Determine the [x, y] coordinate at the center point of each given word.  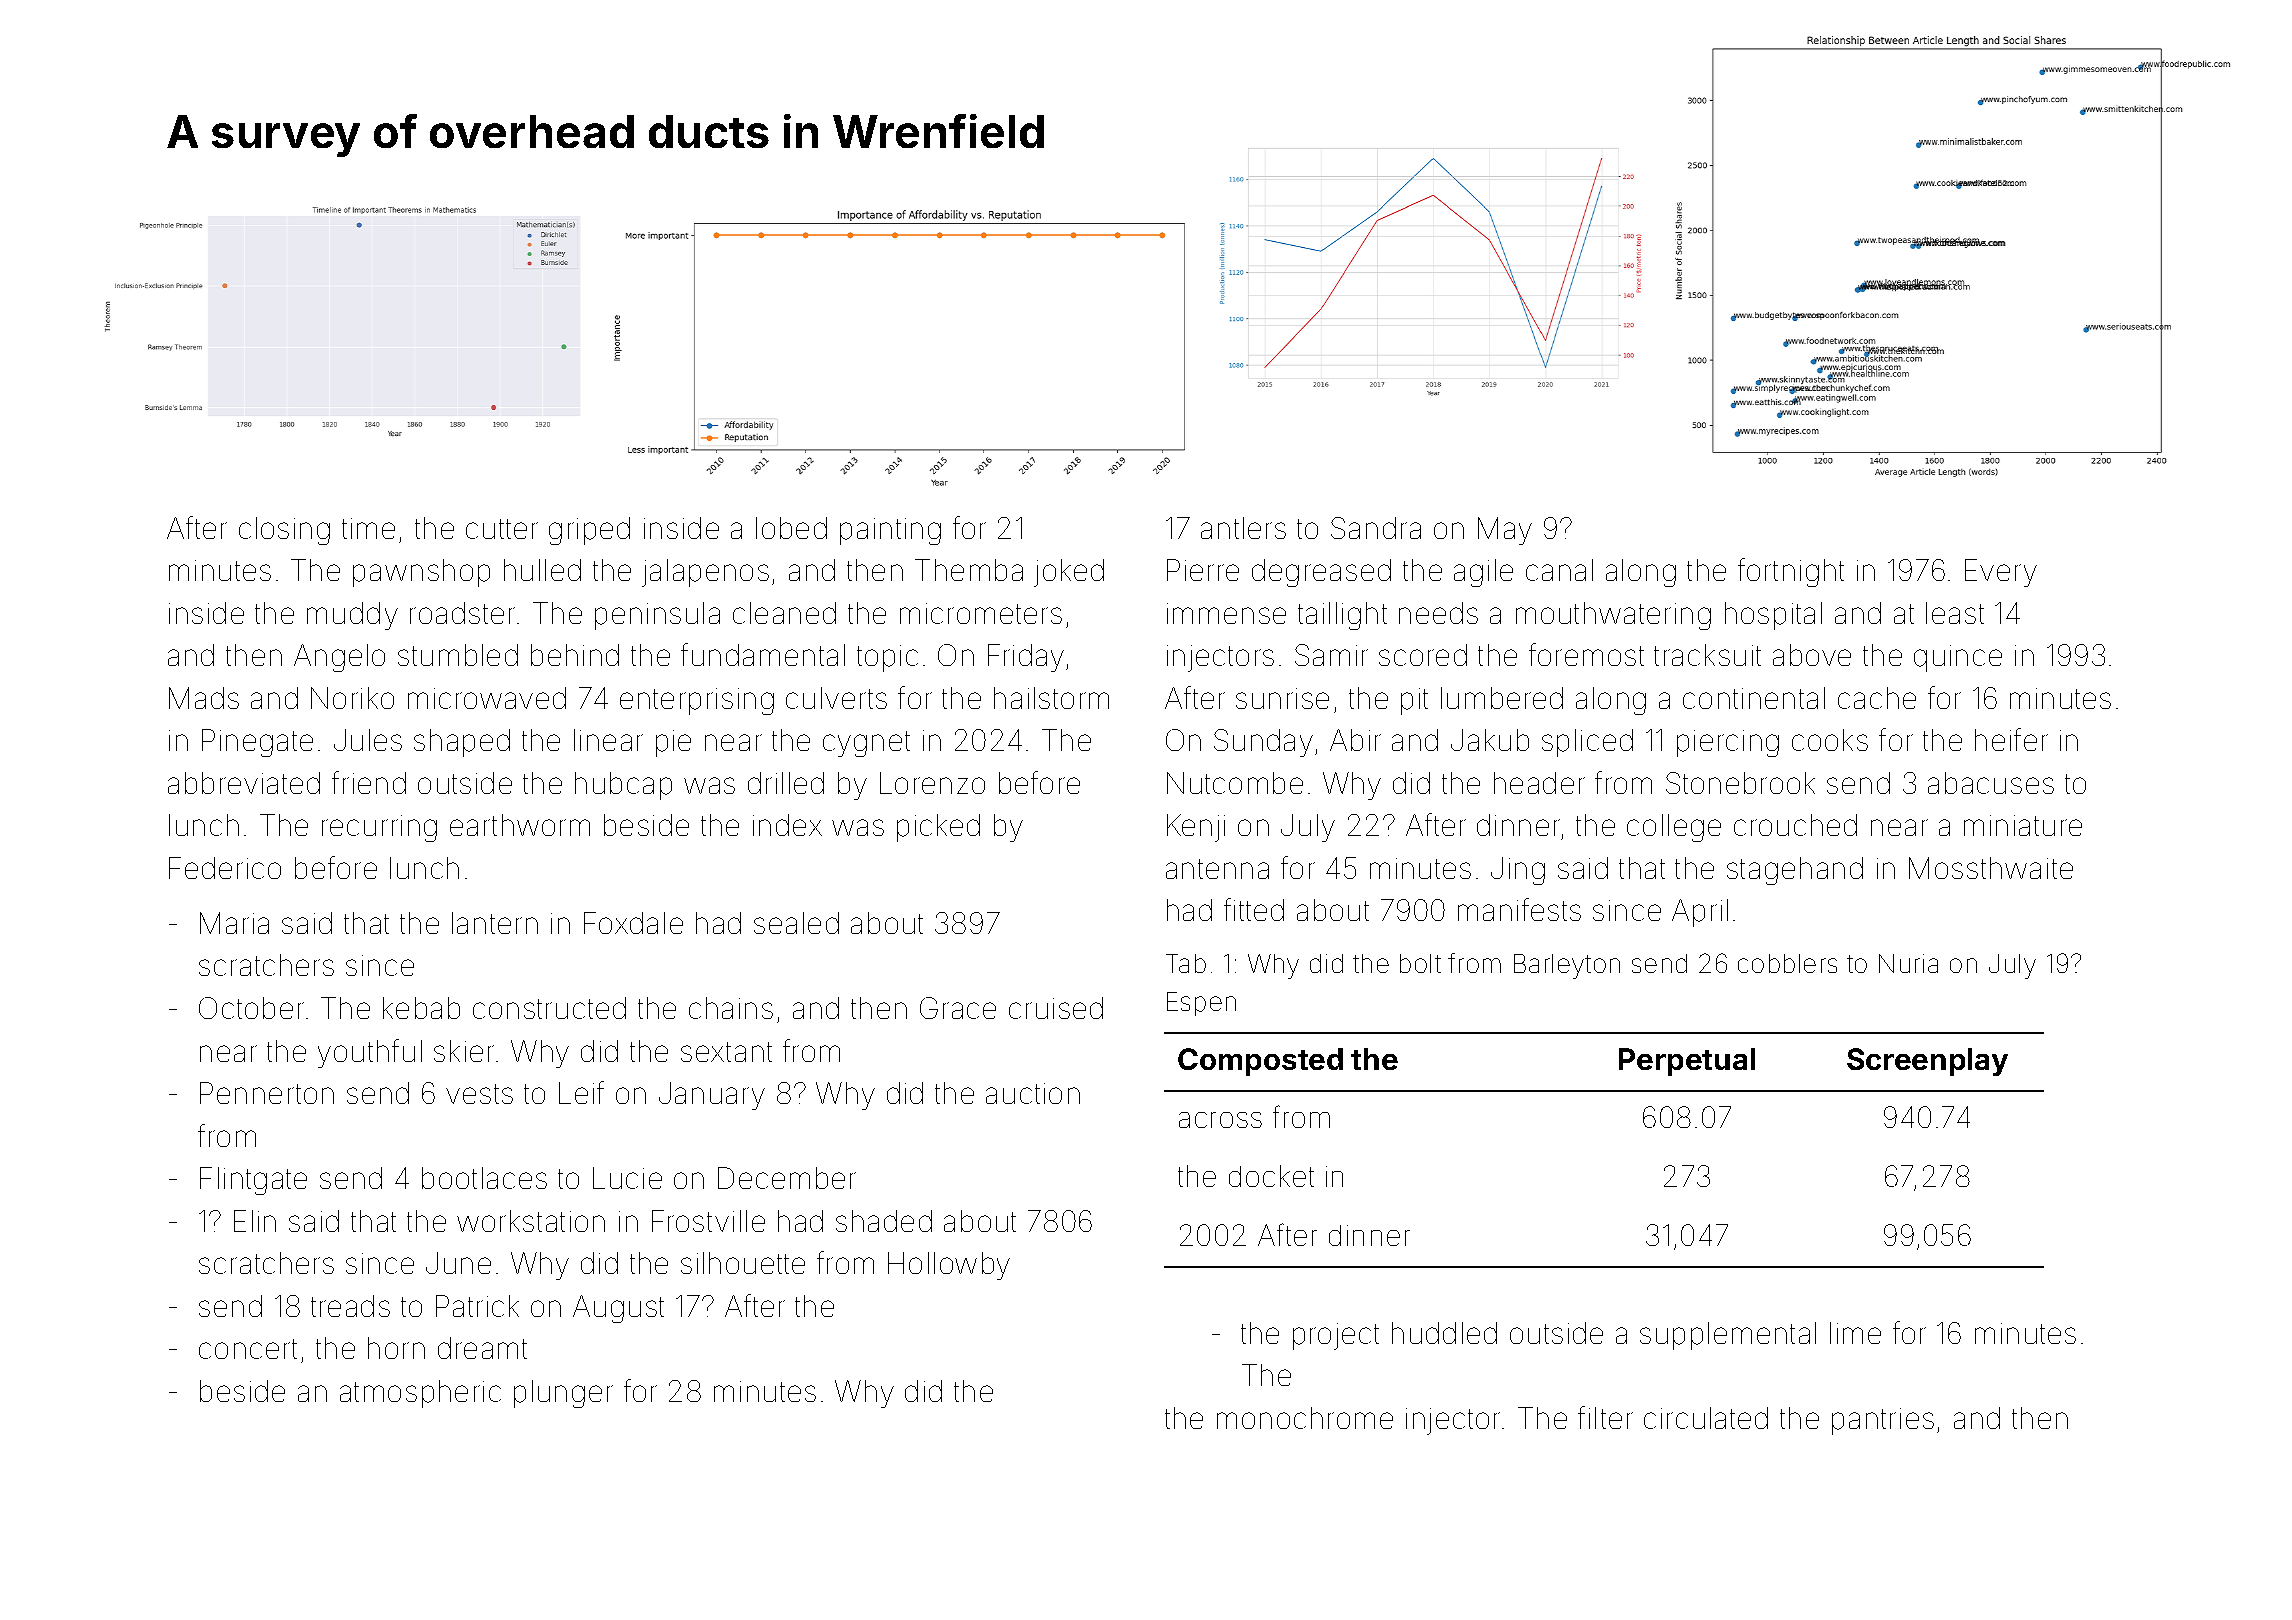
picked [938, 828]
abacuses [1991, 783]
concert [248, 1349]
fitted [1254, 909]
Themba [969, 570]
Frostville [708, 1221]
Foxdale [633, 923]
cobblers [1787, 963]
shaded [884, 1221]
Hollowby [949, 1266]
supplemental [1728, 1336]
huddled [1444, 1333]
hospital [1773, 616]
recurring [379, 828]
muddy [352, 616]
